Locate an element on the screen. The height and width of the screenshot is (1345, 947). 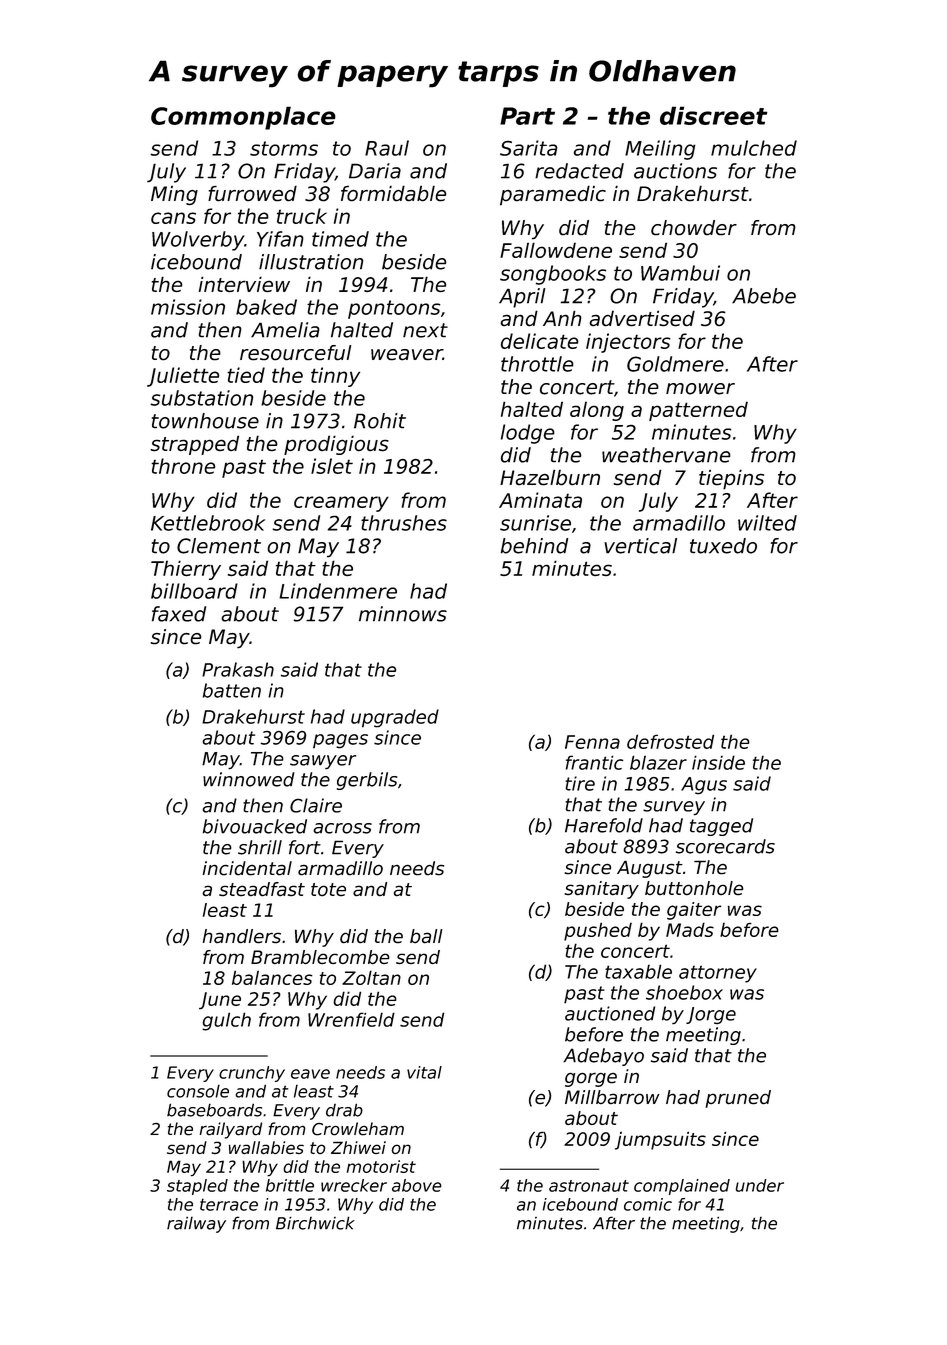
winnowed is located at coordinates (248, 779).
